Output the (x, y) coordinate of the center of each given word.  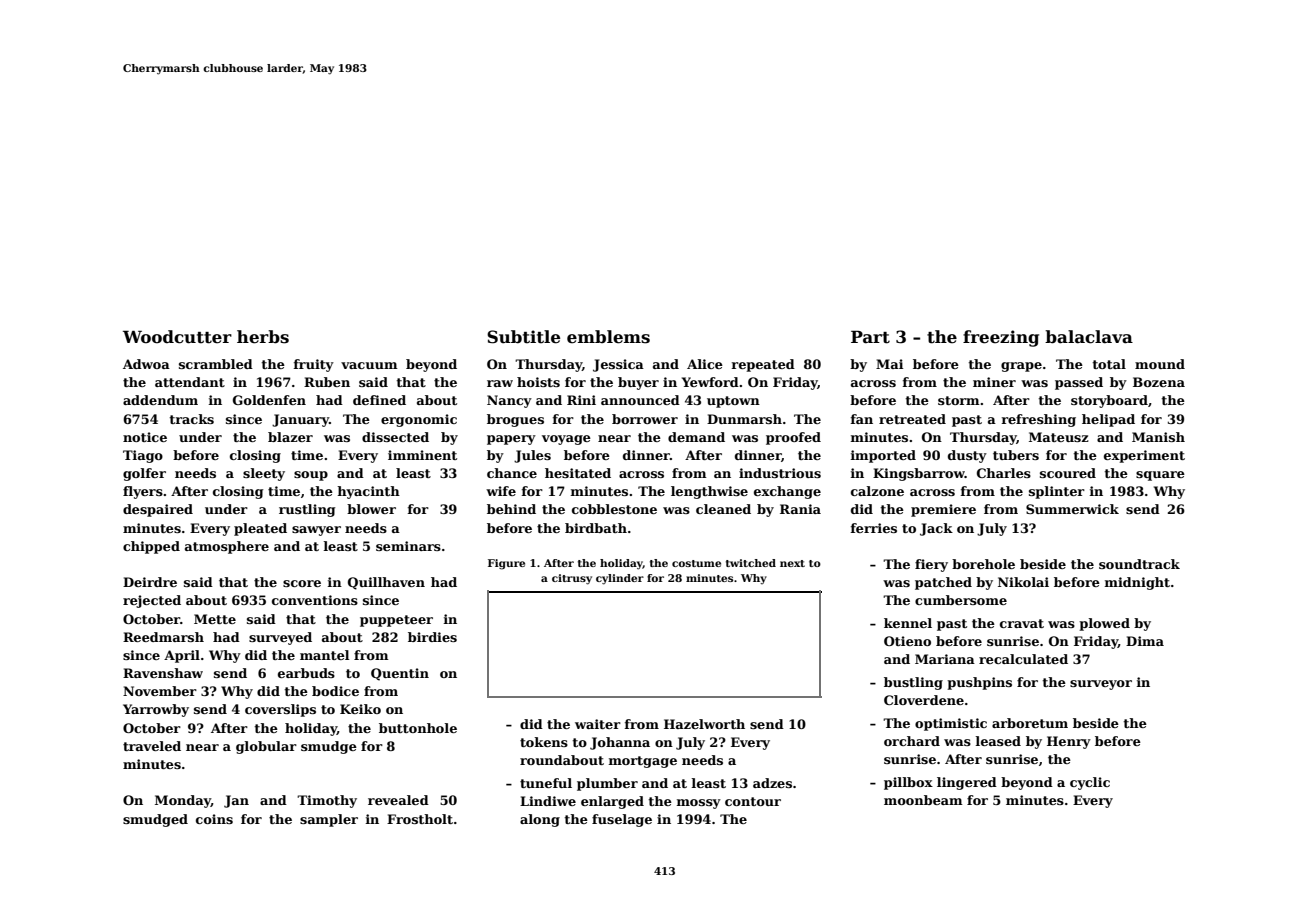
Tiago (143, 456)
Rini (581, 400)
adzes (772, 783)
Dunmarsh (744, 419)
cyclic (1090, 783)
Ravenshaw (163, 673)
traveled (152, 746)
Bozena (1159, 382)
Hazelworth (704, 724)
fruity (314, 365)
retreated (912, 419)
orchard (912, 741)
